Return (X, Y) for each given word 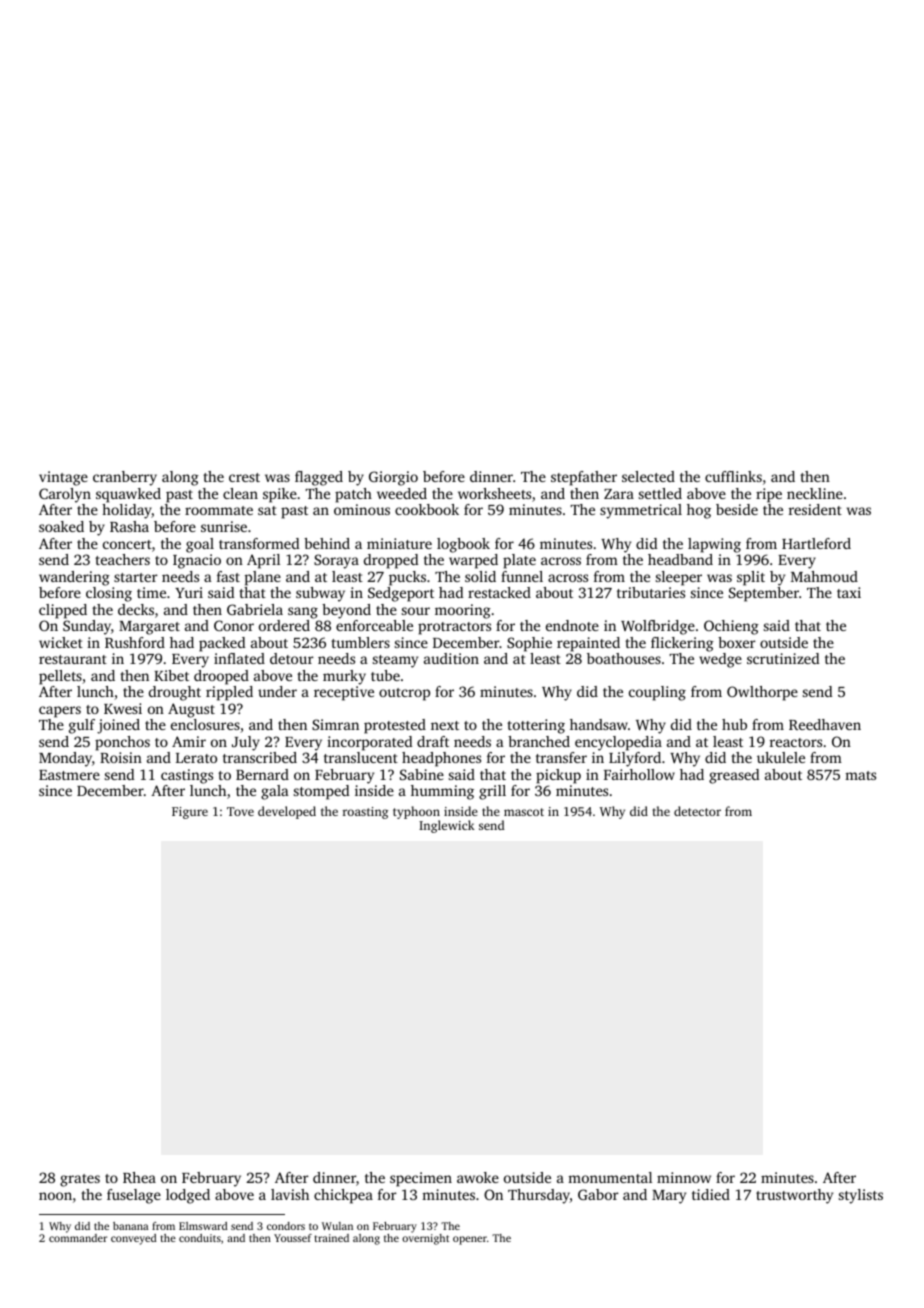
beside (737, 509)
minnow (684, 1177)
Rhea (139, 1177)
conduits (200, 1238)
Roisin (121, 757)
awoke (478, 1177)
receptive (344, 693)
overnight (425, 1239)
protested (395, 726)
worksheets (494, 493)
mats (860, 775)
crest (244, 477)
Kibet (171, 675)
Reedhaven (825, 724)
